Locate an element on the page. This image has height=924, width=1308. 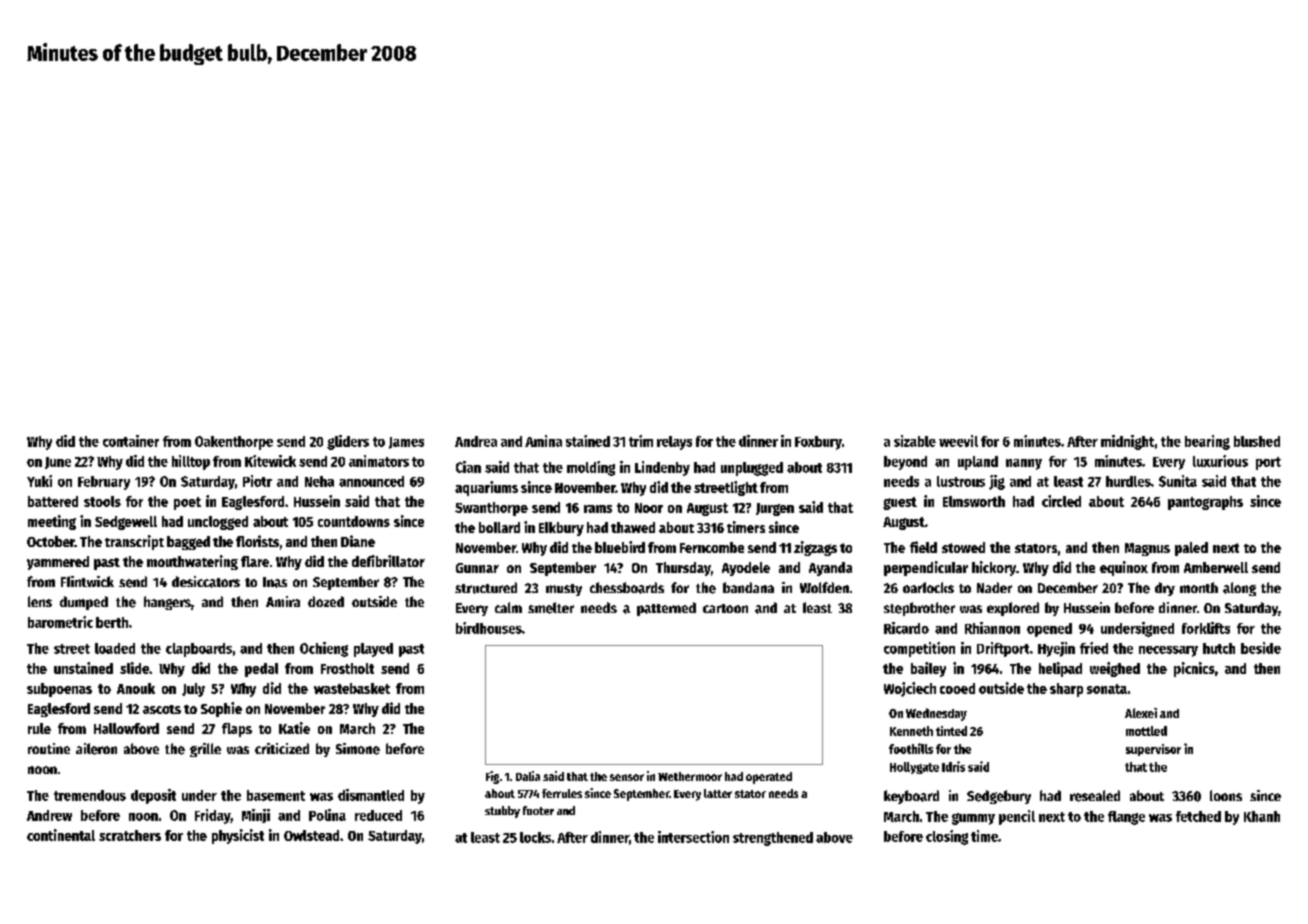
Amberwell is located at coordinates (1216, 567).
